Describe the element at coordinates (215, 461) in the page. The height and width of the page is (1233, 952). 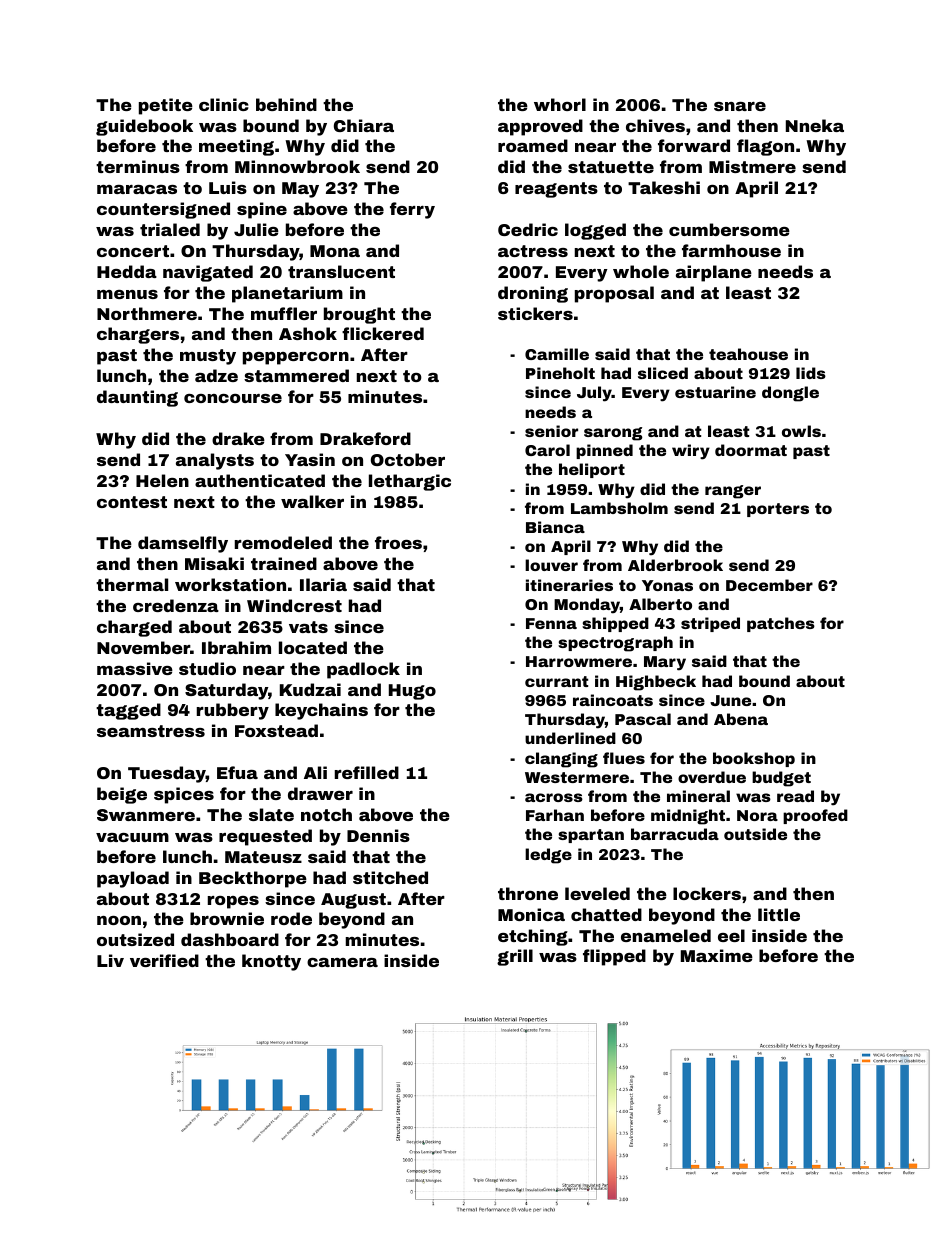
I see `analysts` at that location.
